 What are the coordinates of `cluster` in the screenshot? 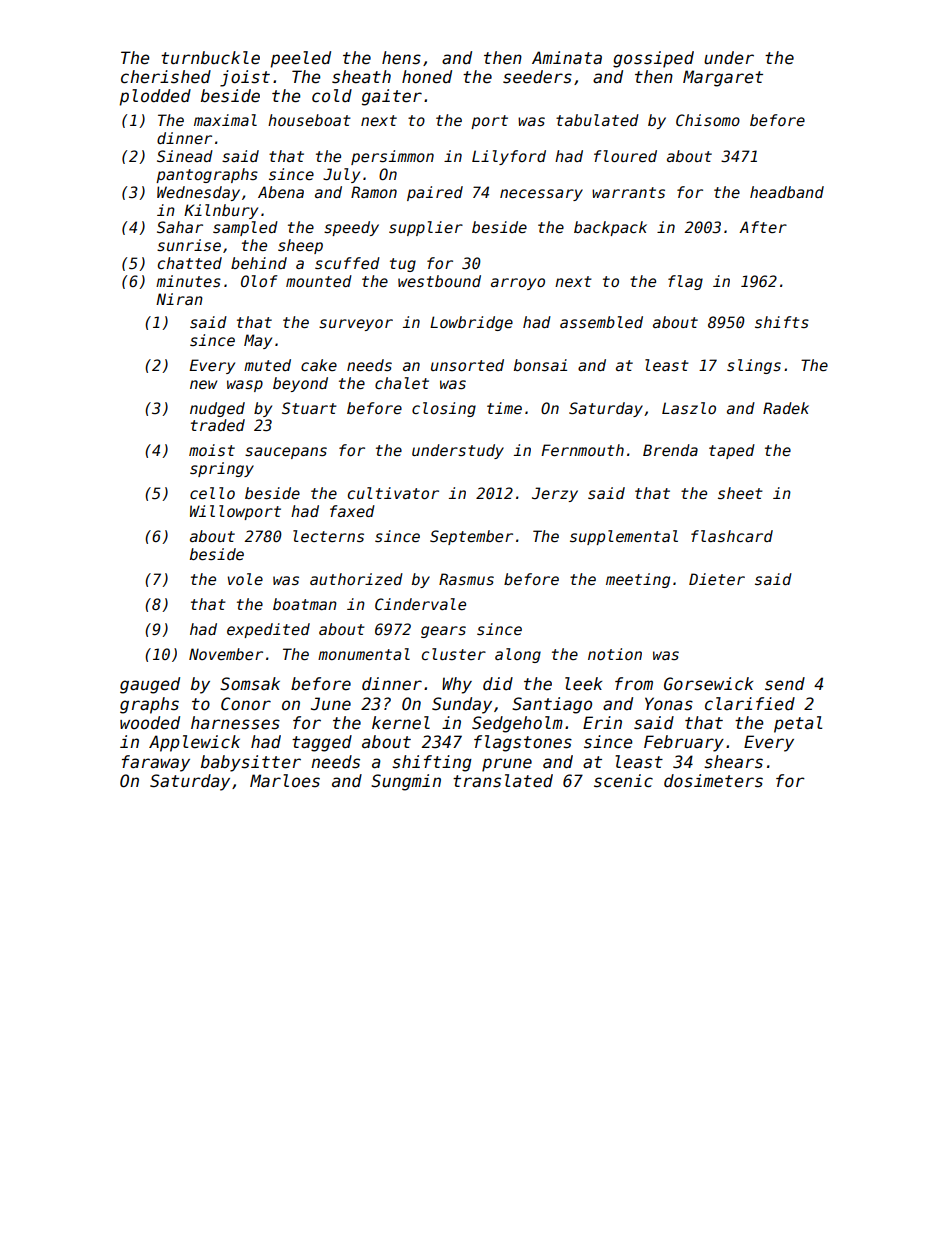 It's located at (454, 654).
